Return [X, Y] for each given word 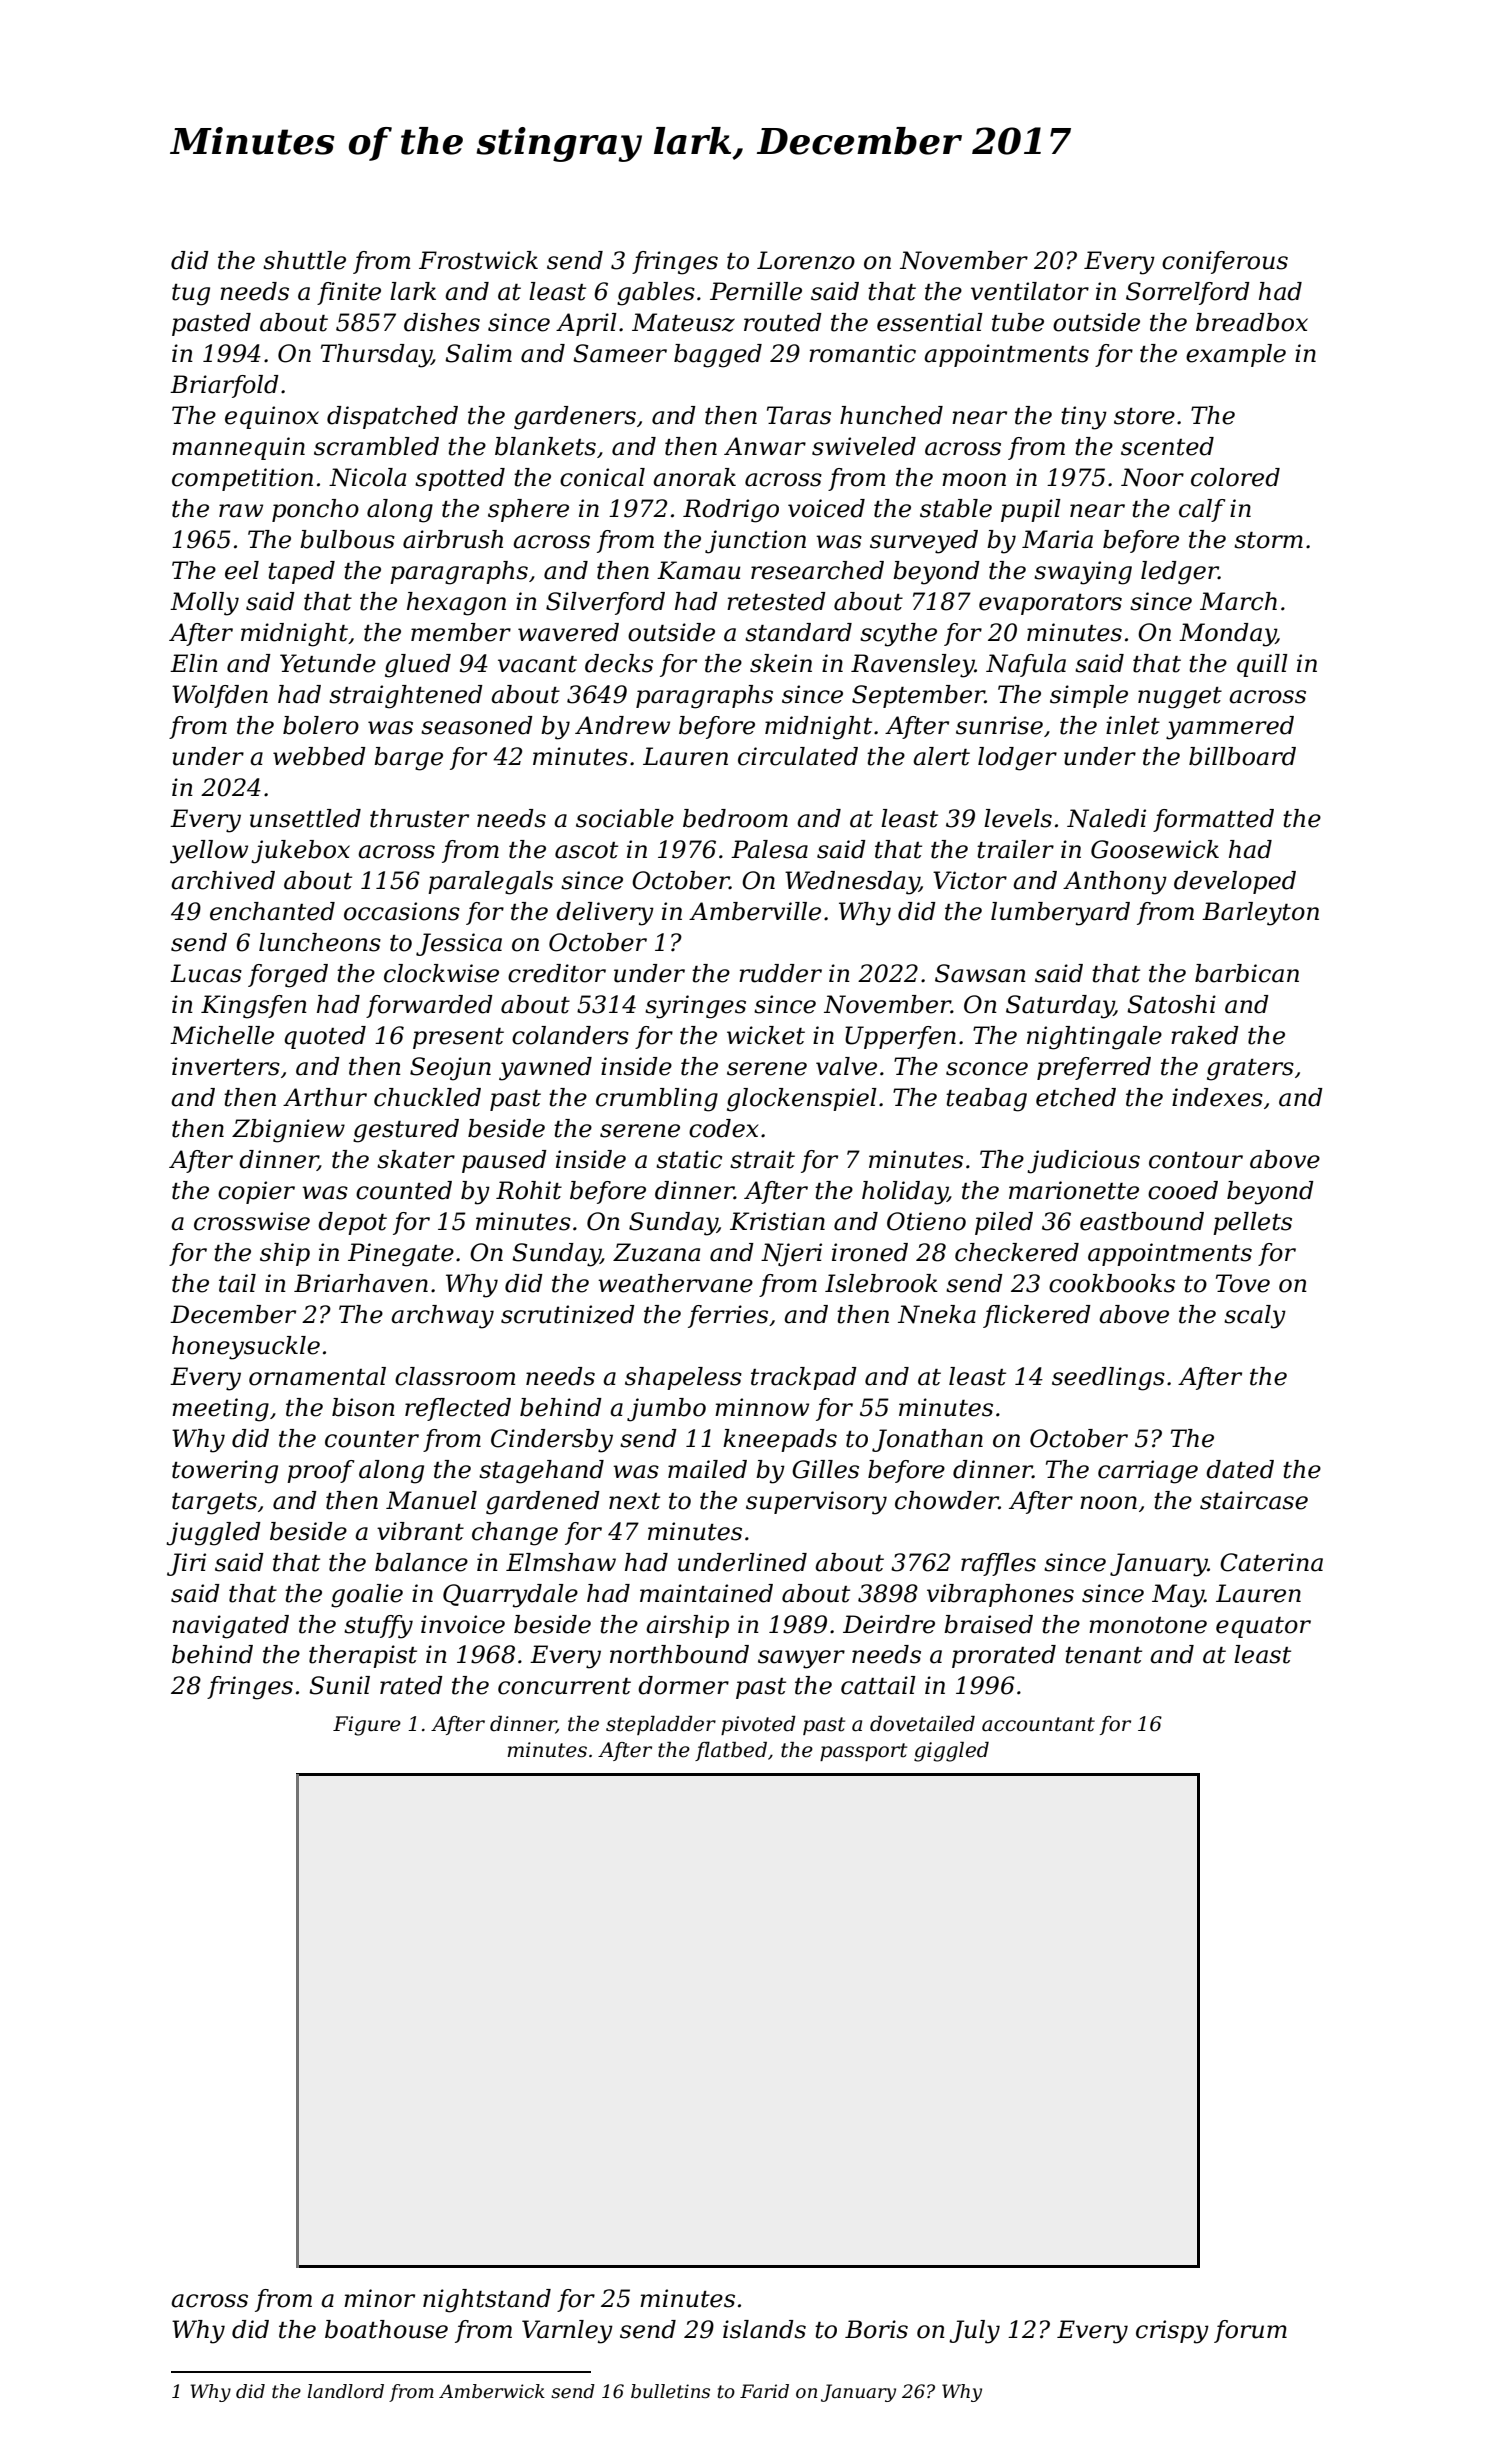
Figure [367, 1726]
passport [863, 1752]
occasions [402, 911]
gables [656, 294]
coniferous [1225, 262]
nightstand [487, 2301]
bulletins [670, 2391]
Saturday [1060, 1007]
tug [191, 295]
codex [723, 1128]
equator [1263, 1627]
